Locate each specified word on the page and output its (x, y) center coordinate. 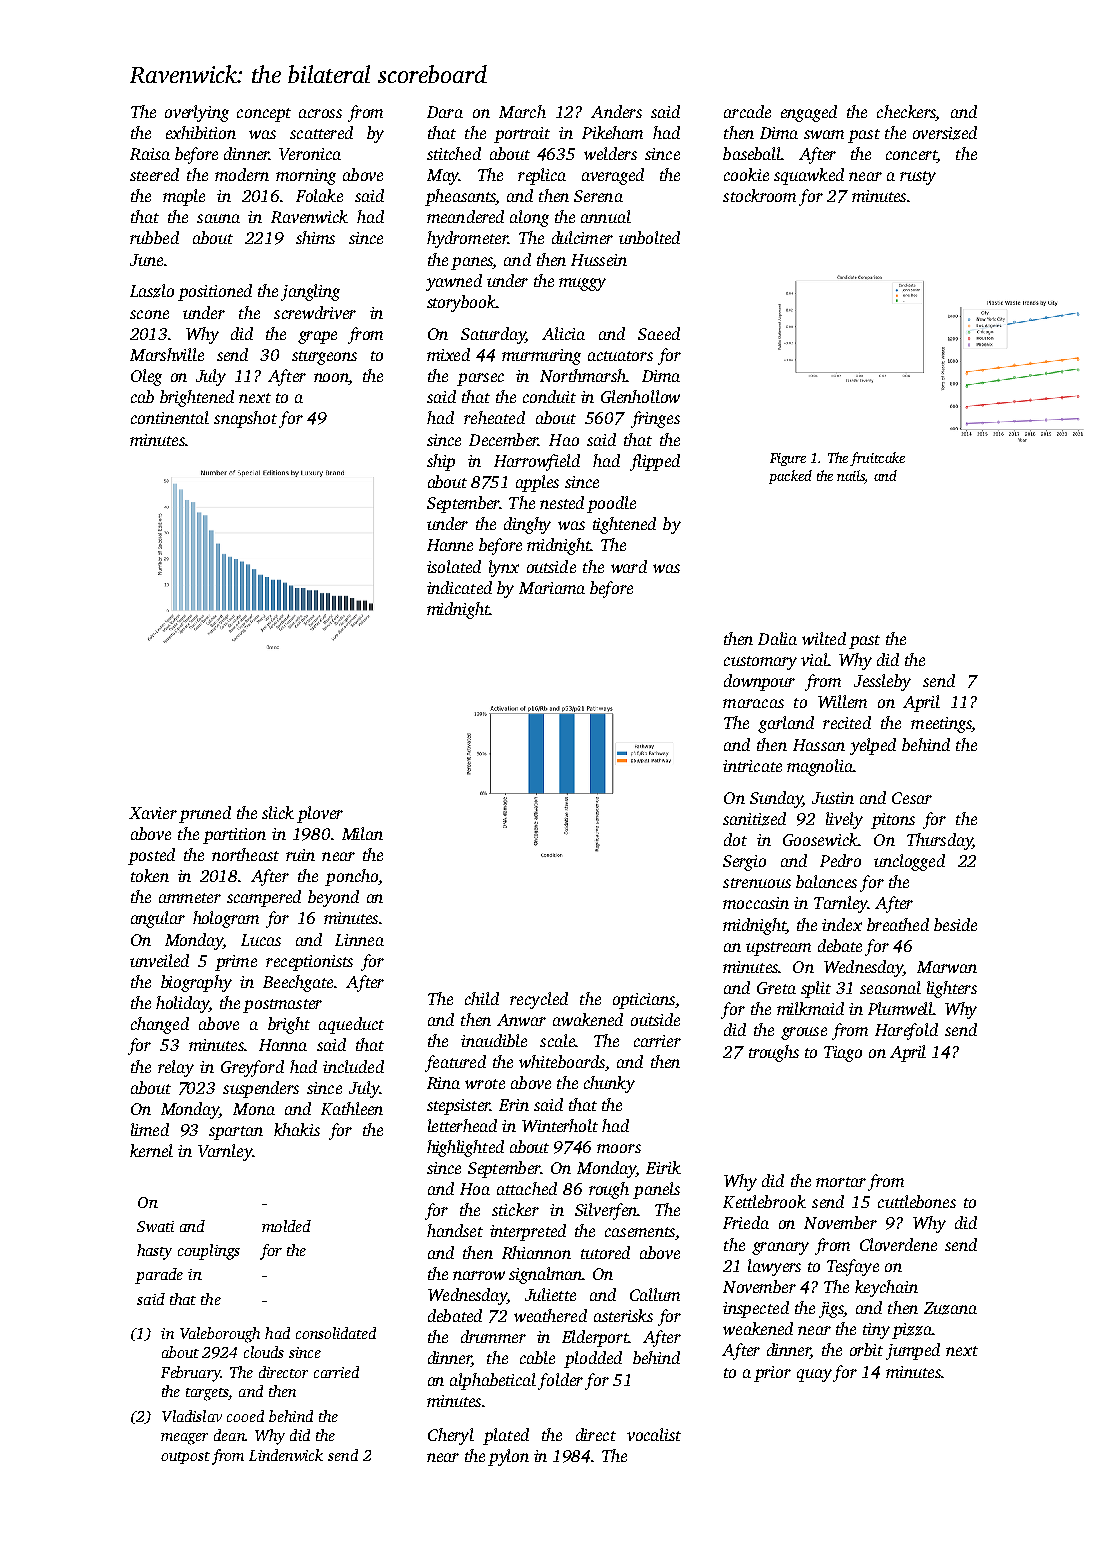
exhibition (201, 132)
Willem (842, 701)
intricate (752, 766)
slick (278, 812)
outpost (185, 1458)
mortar (841, 1182)
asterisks (623, 1315)
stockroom (759, 195)
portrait (522, 135)
